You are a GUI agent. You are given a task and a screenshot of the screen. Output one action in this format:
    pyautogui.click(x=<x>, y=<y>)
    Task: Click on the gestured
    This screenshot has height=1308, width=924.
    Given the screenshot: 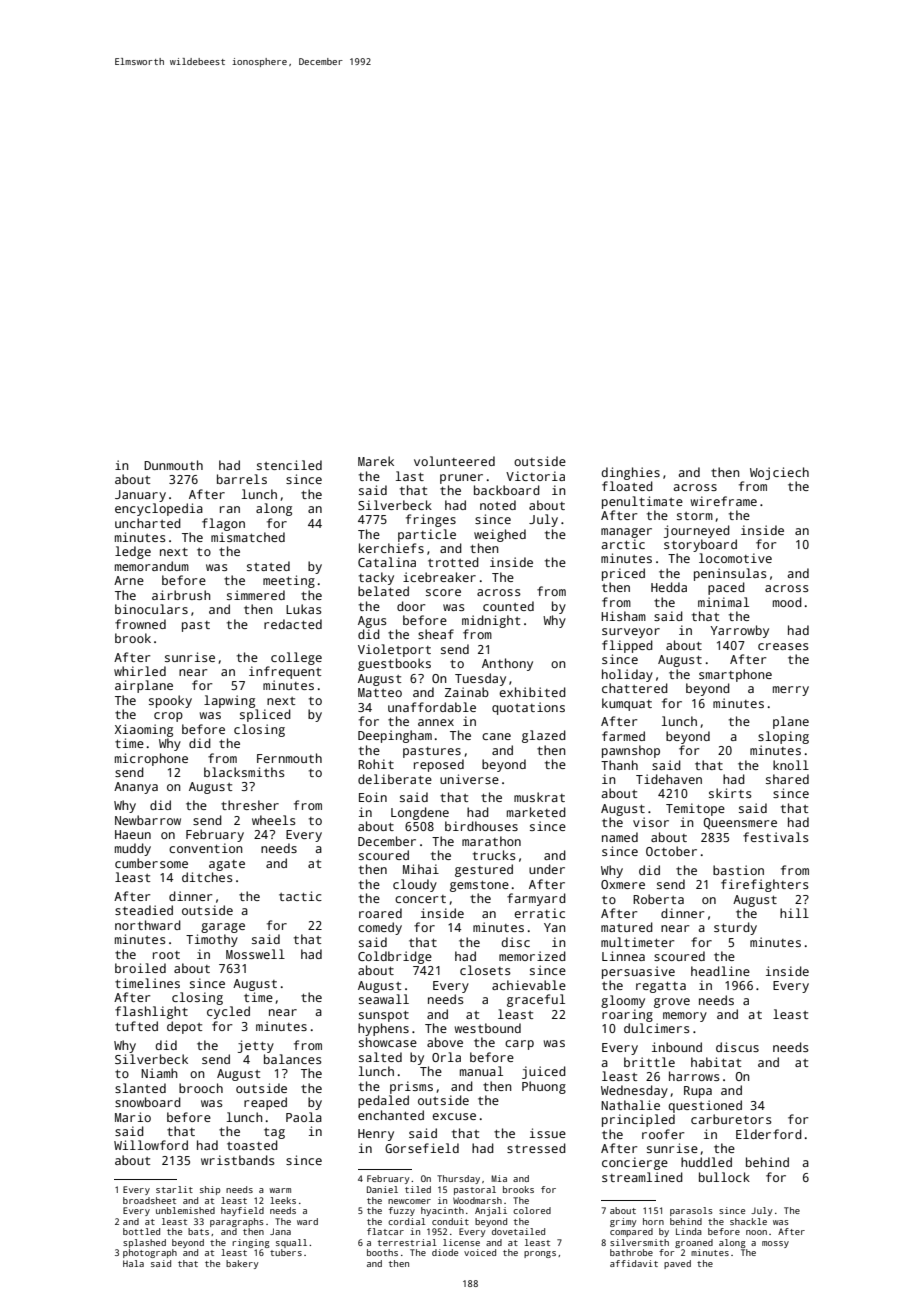 What is the action you would take?
    pyautogui.click(x=484, y=870)
